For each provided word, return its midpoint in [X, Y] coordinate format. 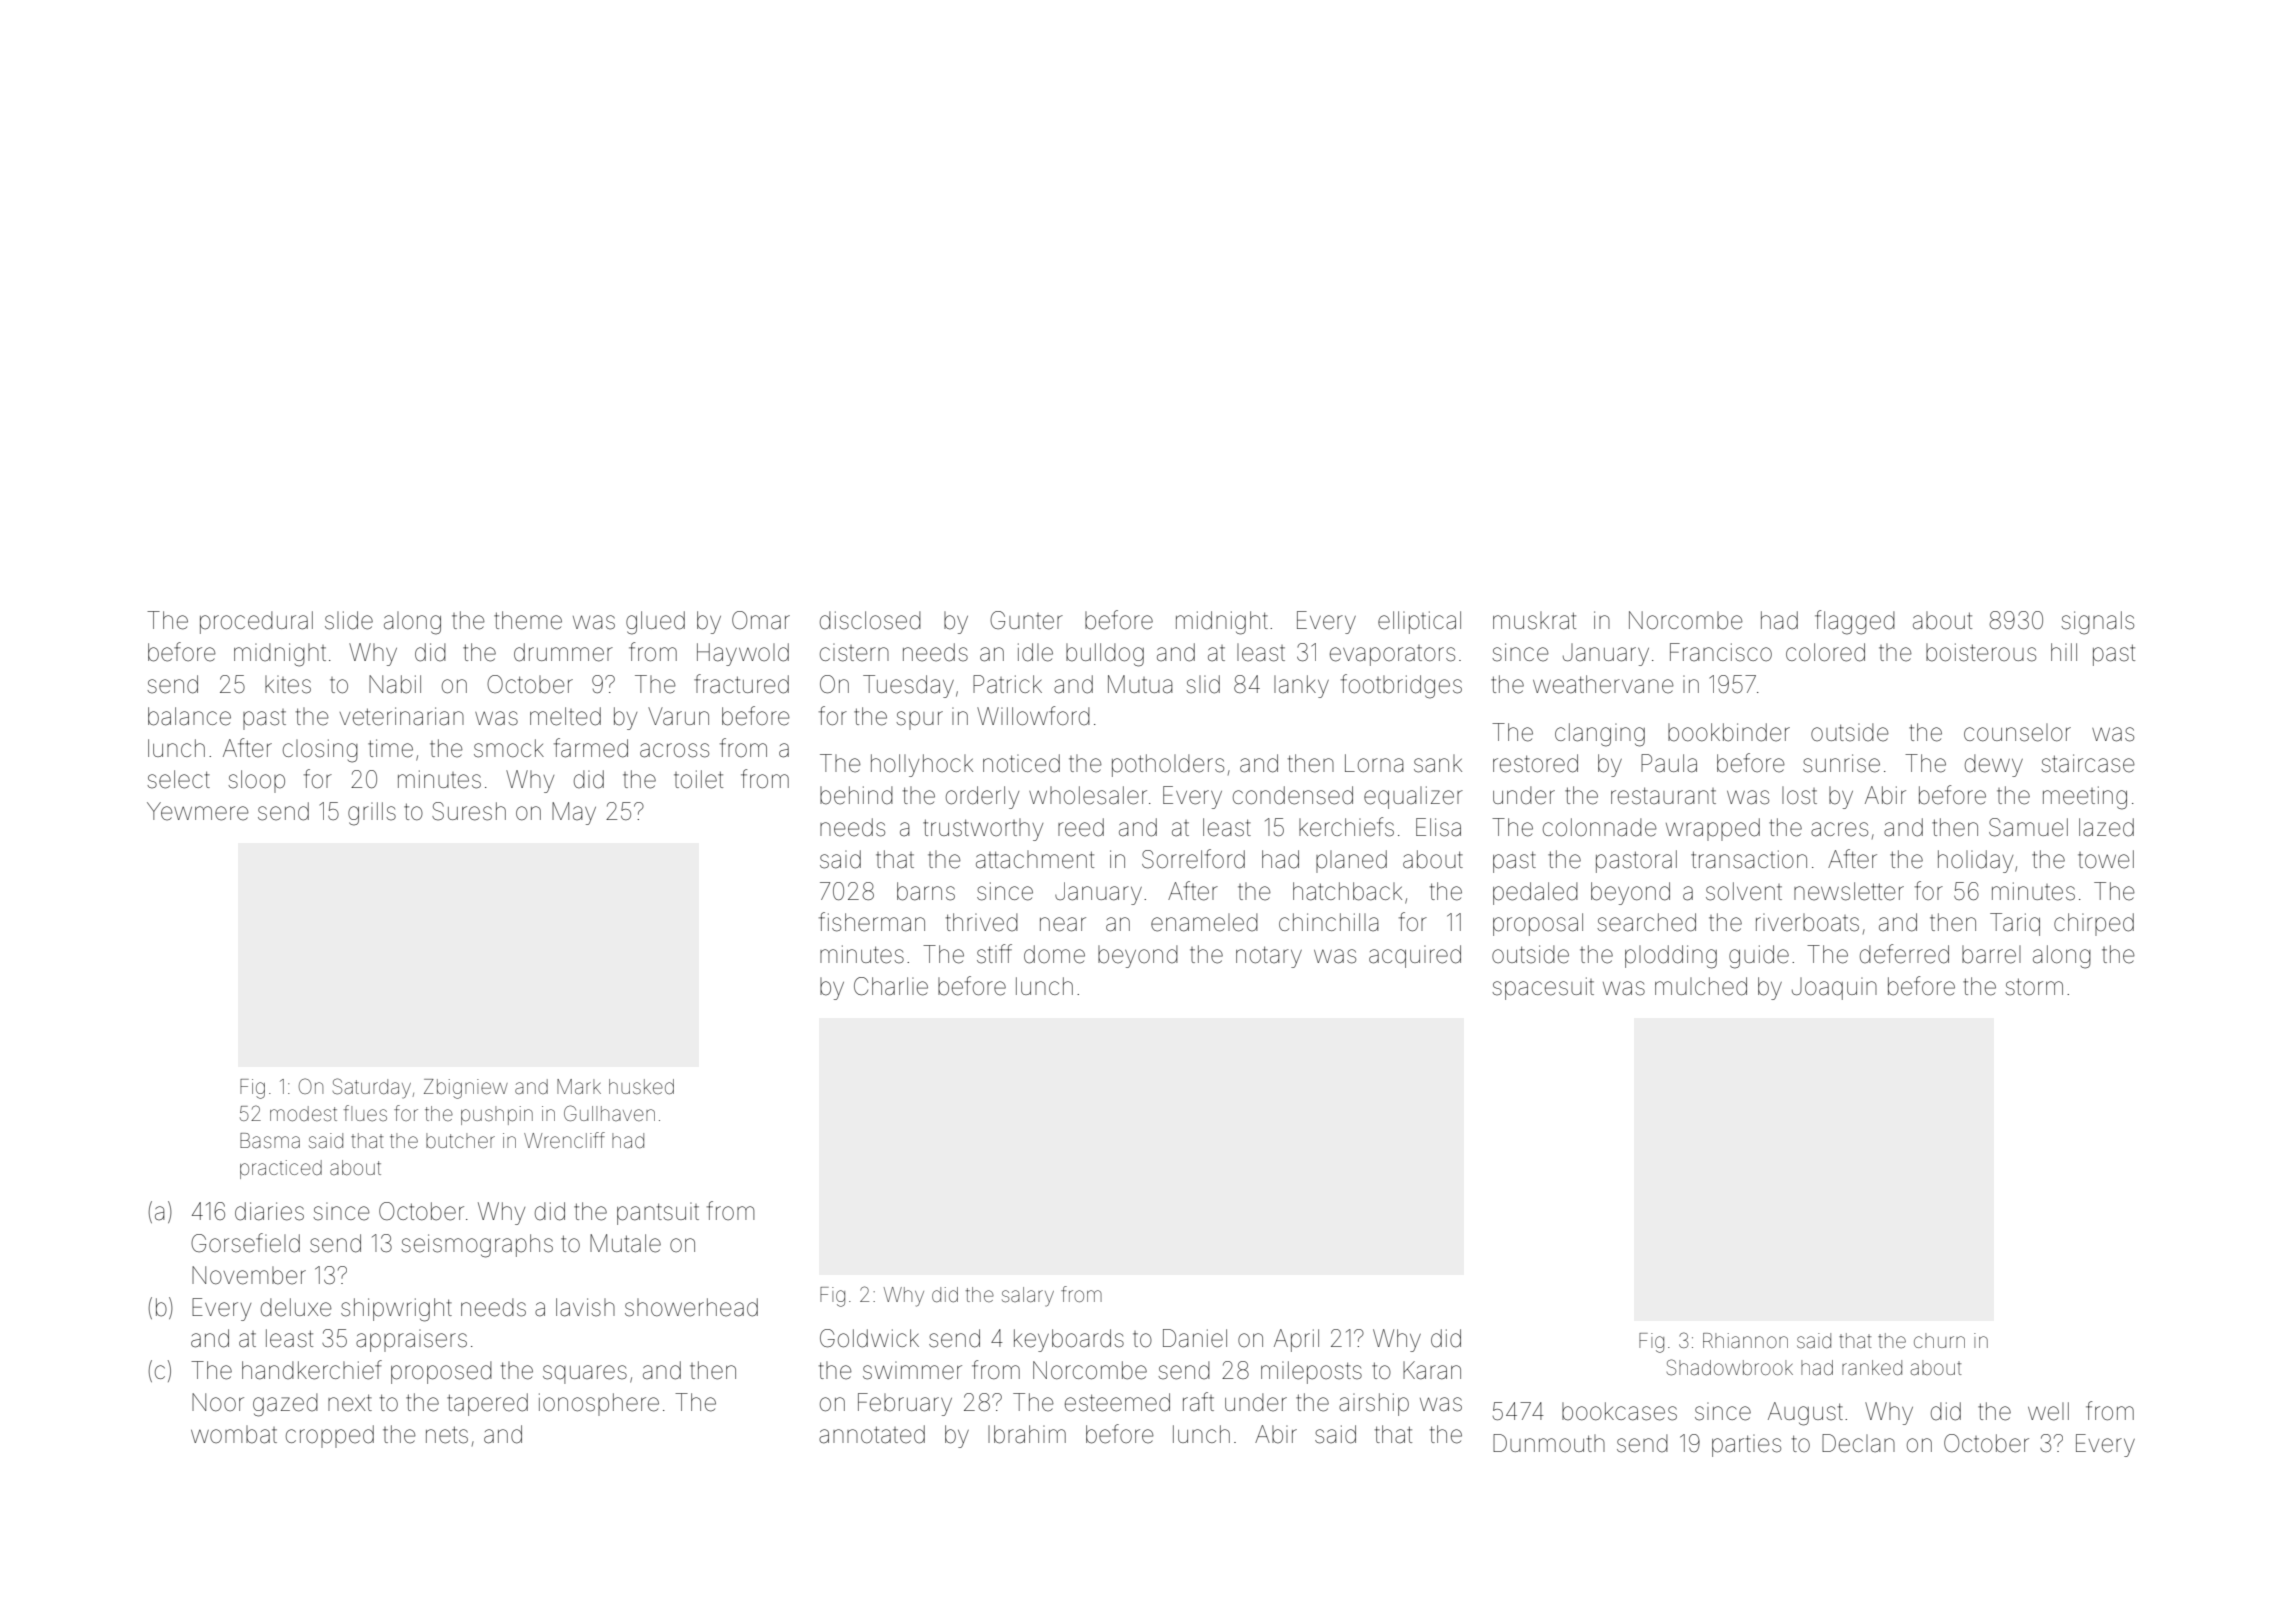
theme [528, 620]
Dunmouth [1549, 1443]
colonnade [1600, 827]
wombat [234, 1434]
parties [1746, 1446]
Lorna [1374, 763]
